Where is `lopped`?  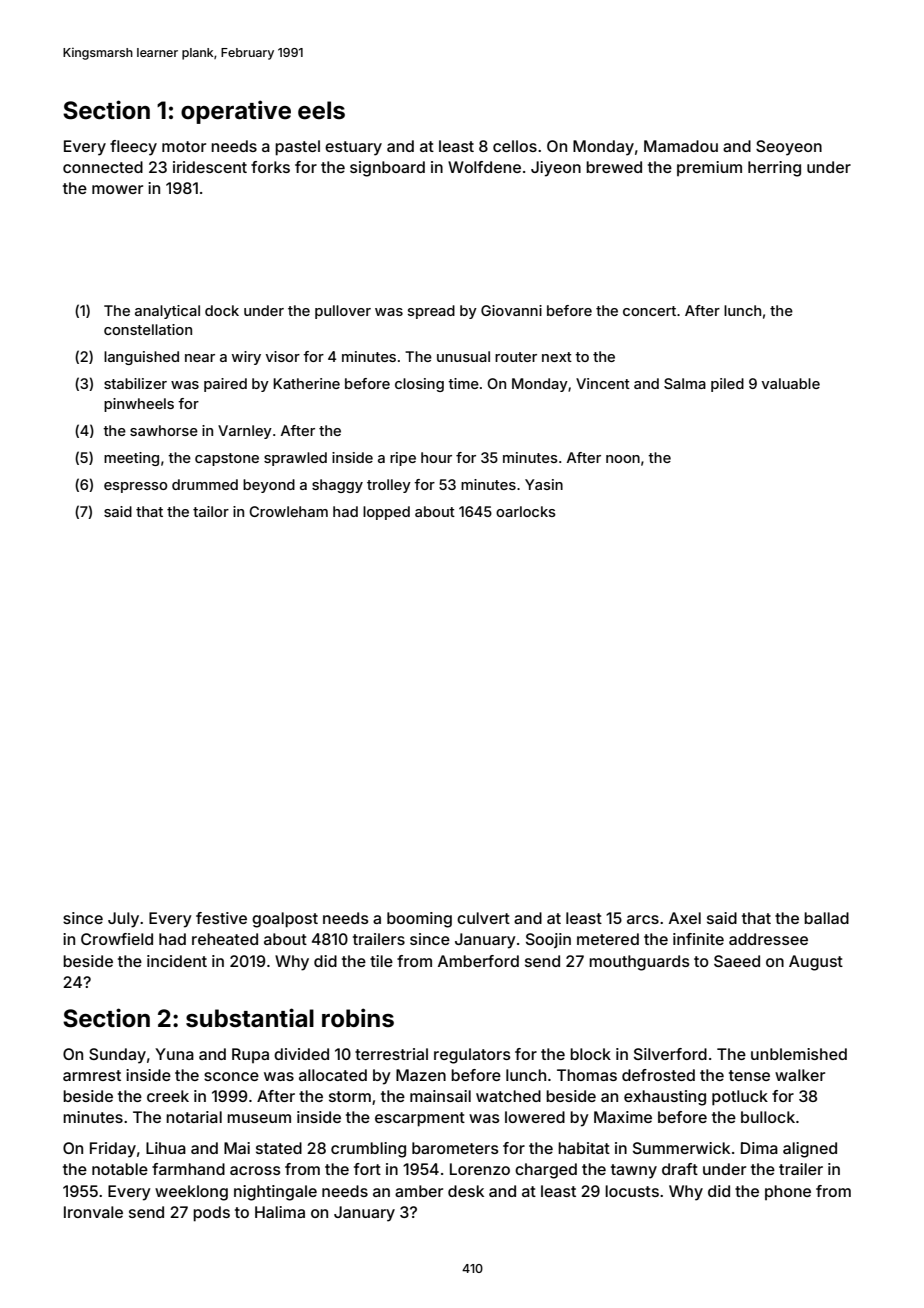
lopped is located at coordinates (386, 513).
